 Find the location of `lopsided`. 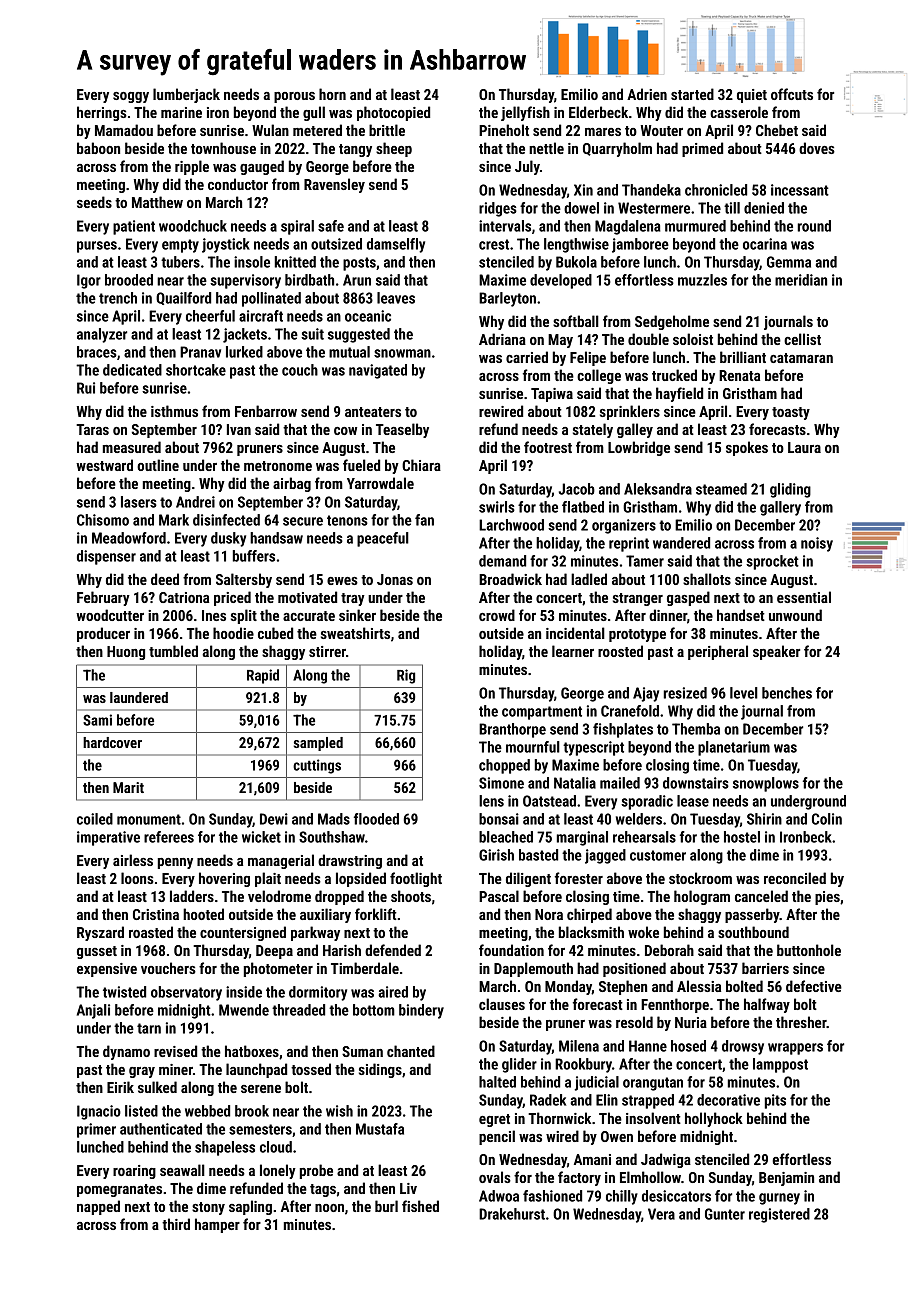

lopsided is located at coordinates (361, 879).
